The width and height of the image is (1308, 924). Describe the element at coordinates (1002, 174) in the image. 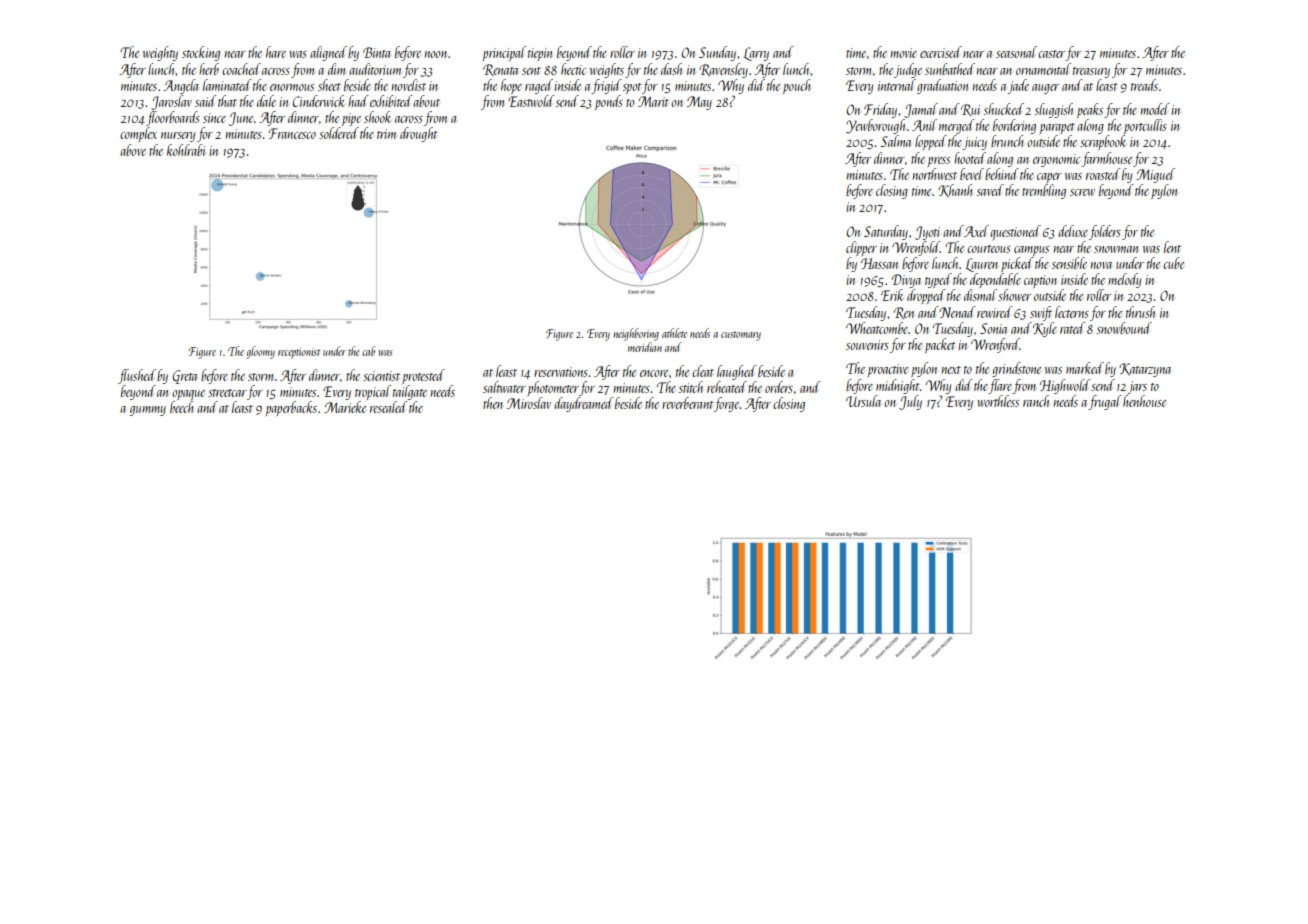

I see `behind` at that location.
